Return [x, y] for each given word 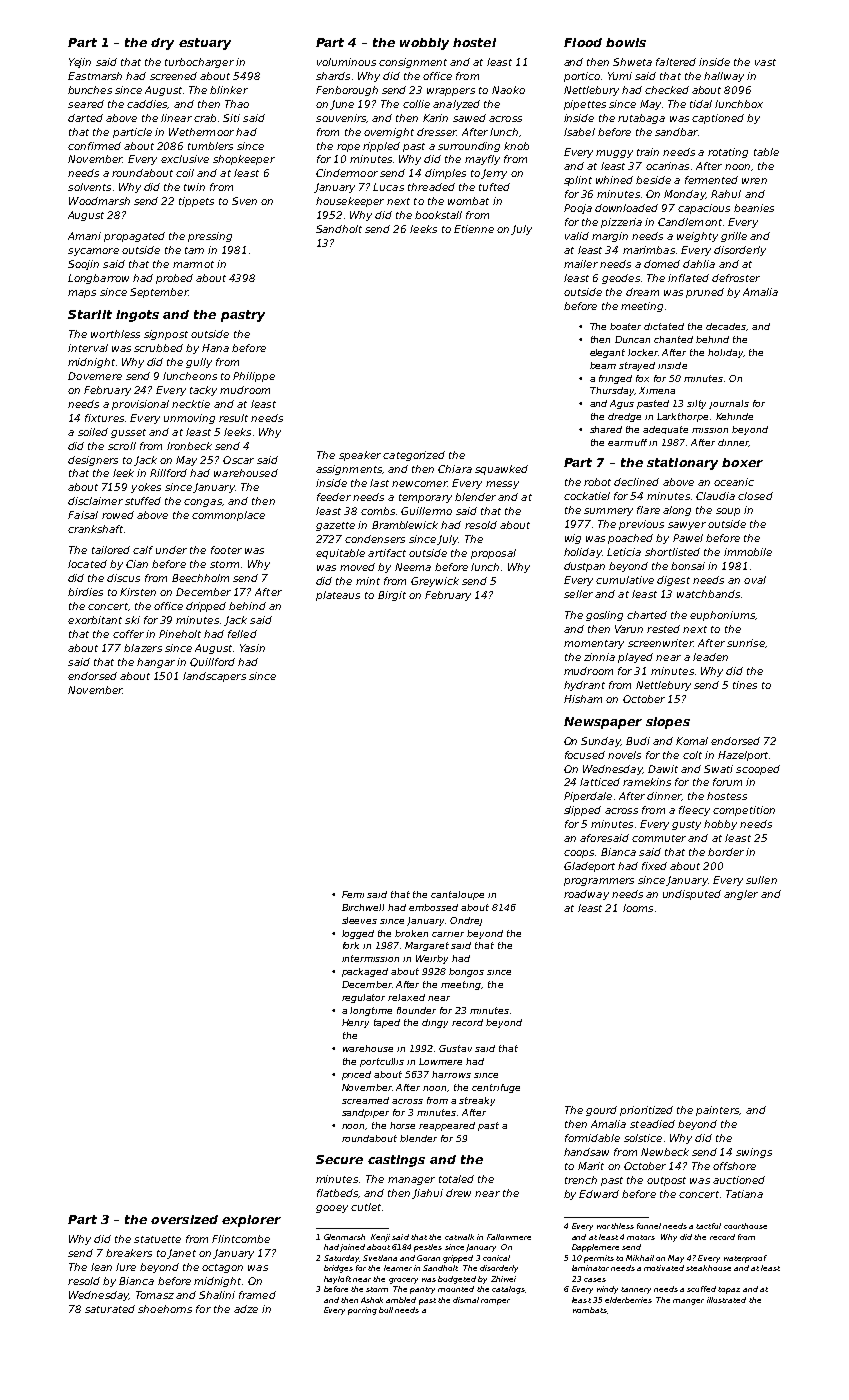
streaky [477, 1101]
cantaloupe [457, 895]
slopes [668, 723]
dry [162, 44]
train [648, 152]
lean [101, 1267]
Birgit [392, 596]
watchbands [708, 594]
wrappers [451, 92]
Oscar [238, 460]
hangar [156, 663]
